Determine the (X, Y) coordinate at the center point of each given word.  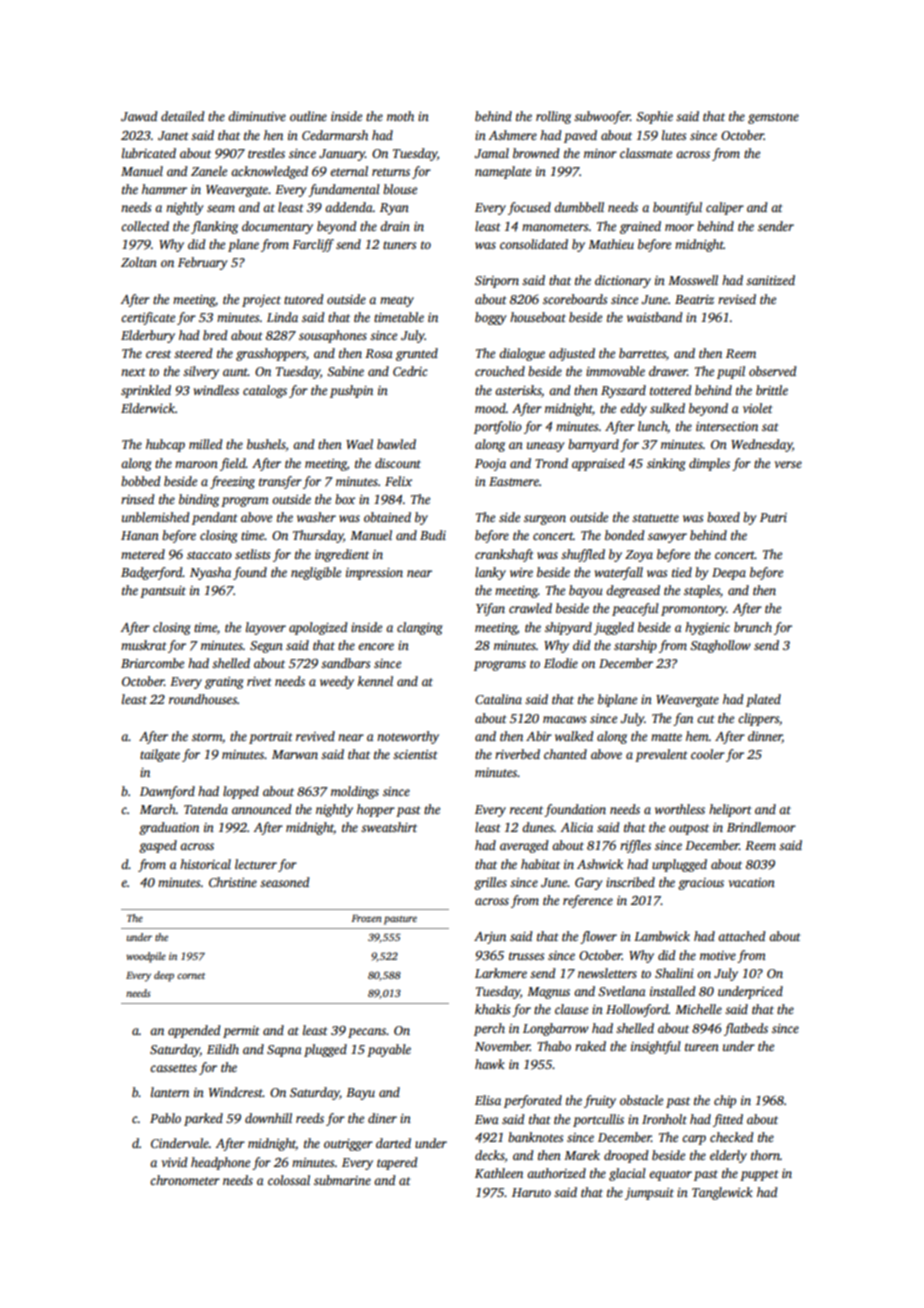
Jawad (139, 116)
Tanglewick (722, 1193)
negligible (316, 573)
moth (400, 116)
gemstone (773, 118)
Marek (582, 1155)
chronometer (185, 1180)
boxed (723, 517)
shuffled (583, 555)
